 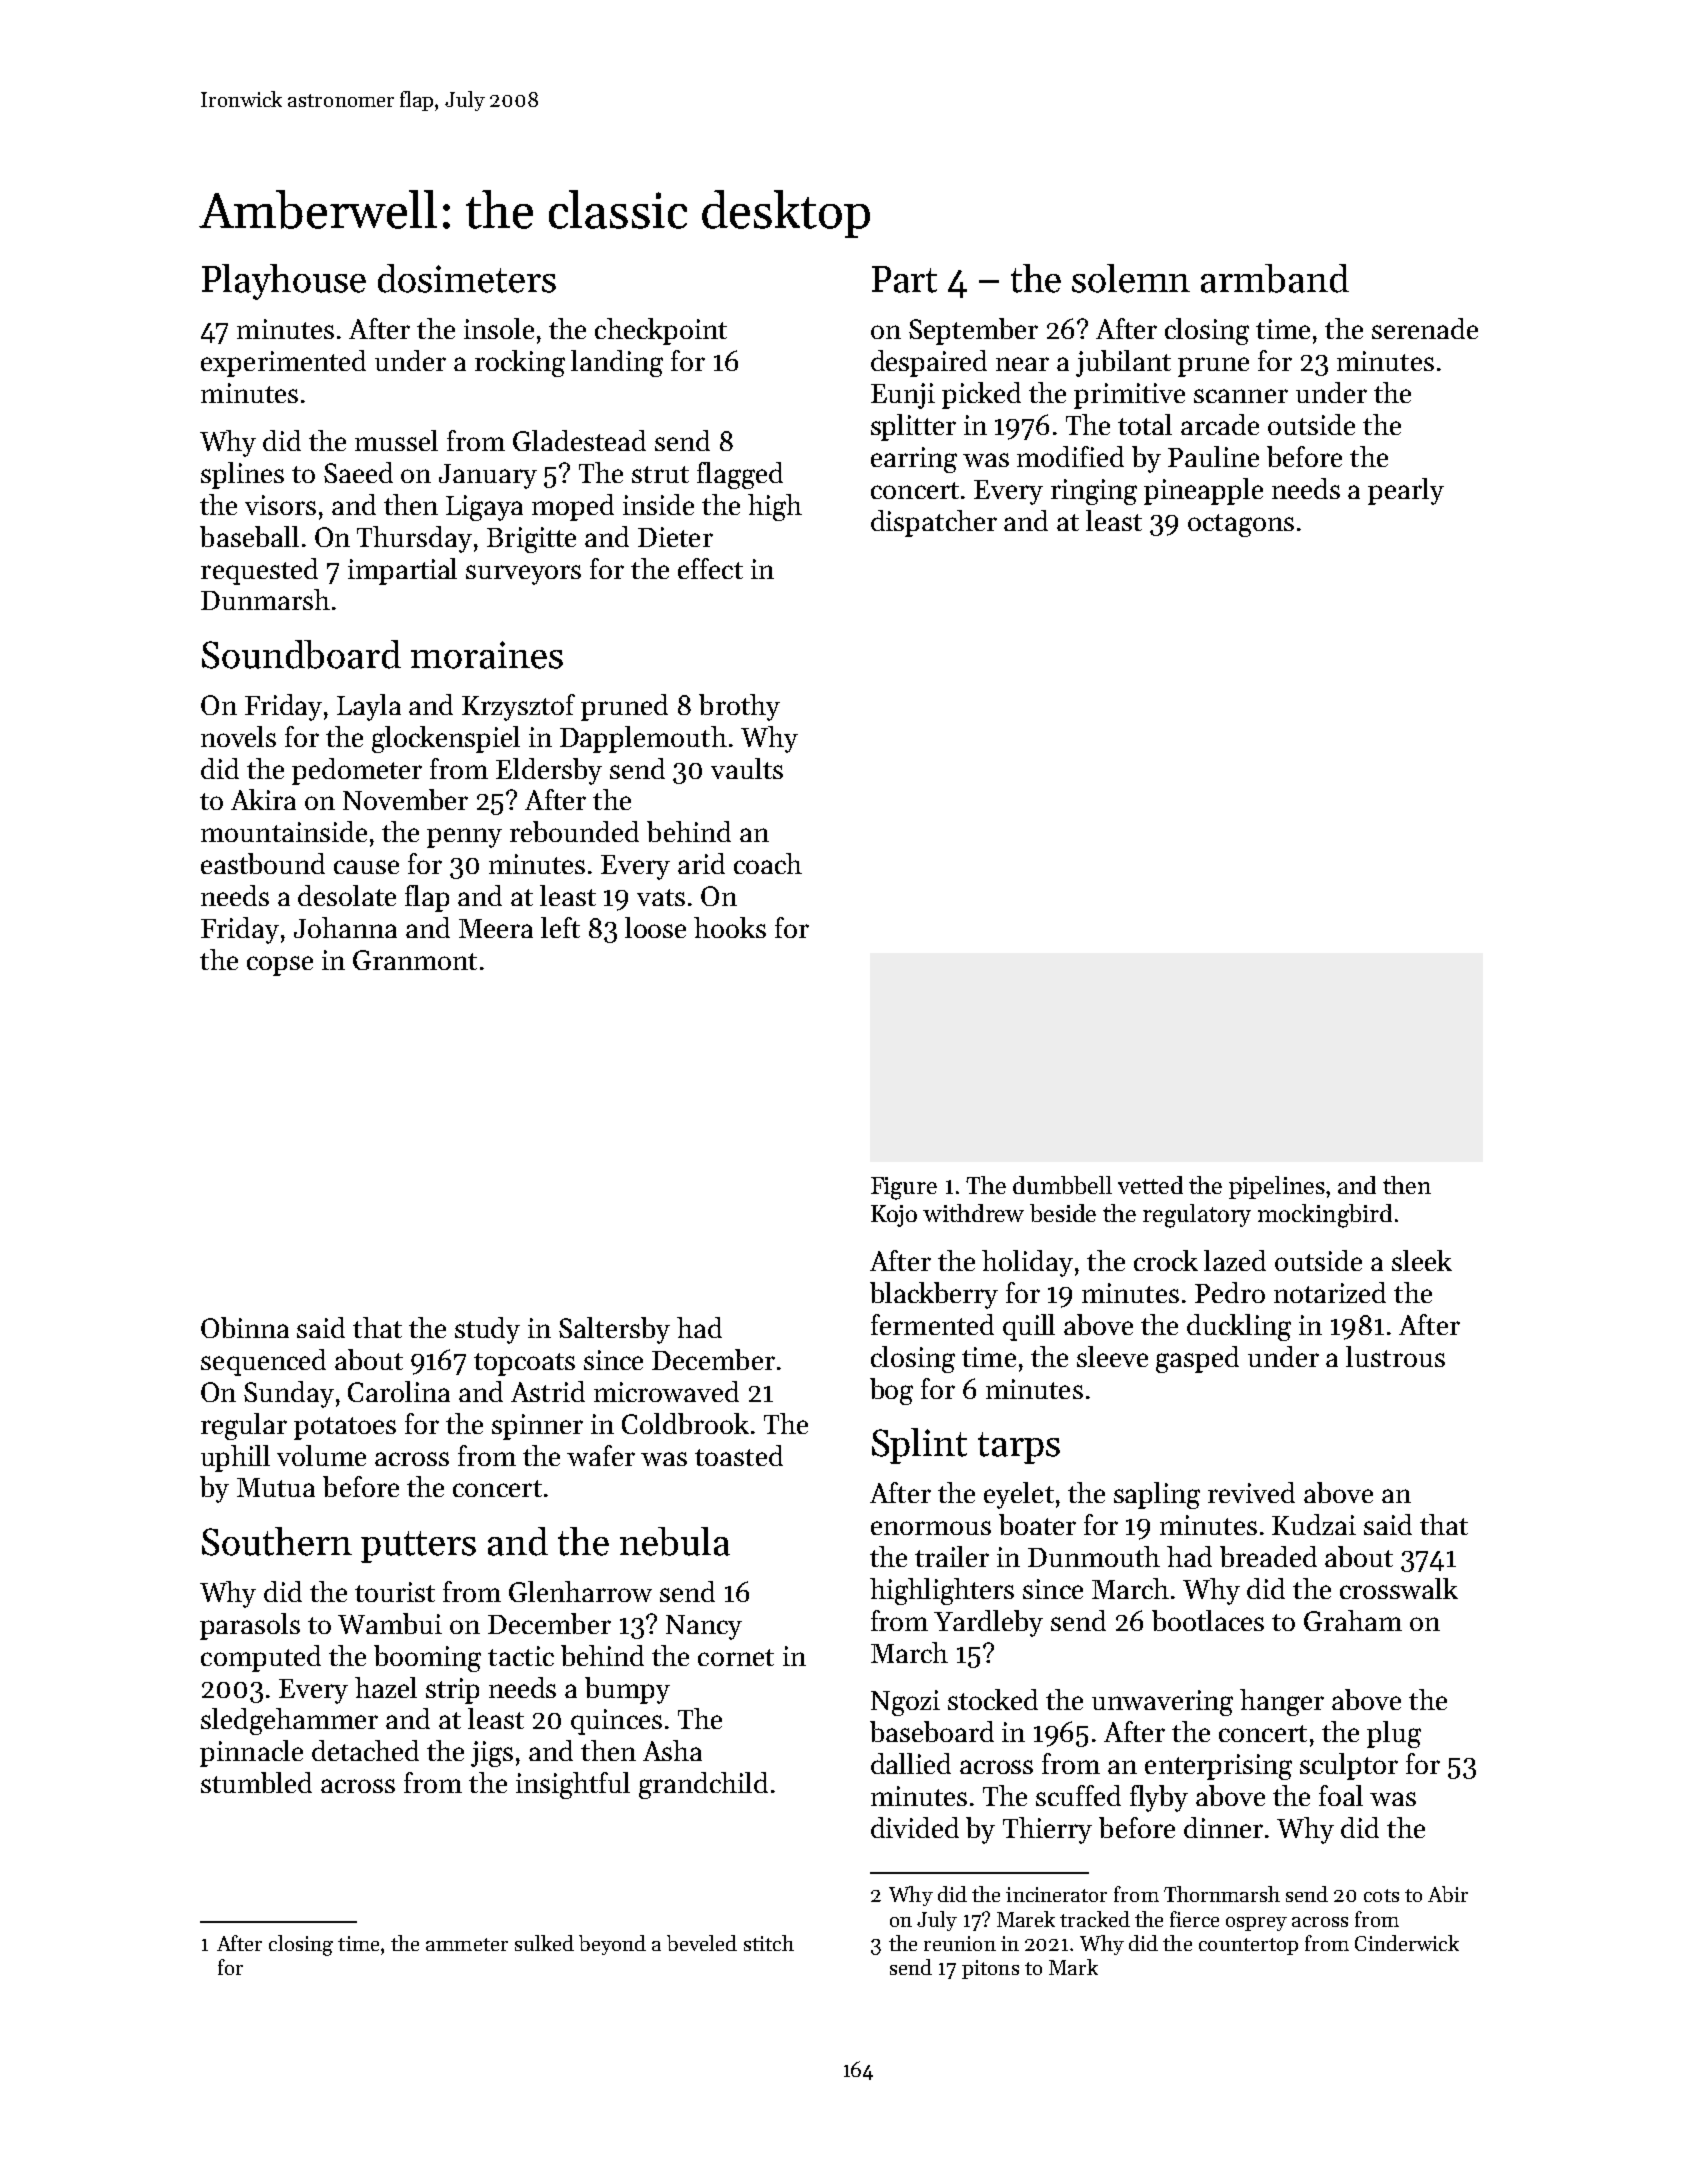 What do you see at coordinates (467, 1944) in the screenshot?
I see `ammeter` at bounding box center [467, 1944].
